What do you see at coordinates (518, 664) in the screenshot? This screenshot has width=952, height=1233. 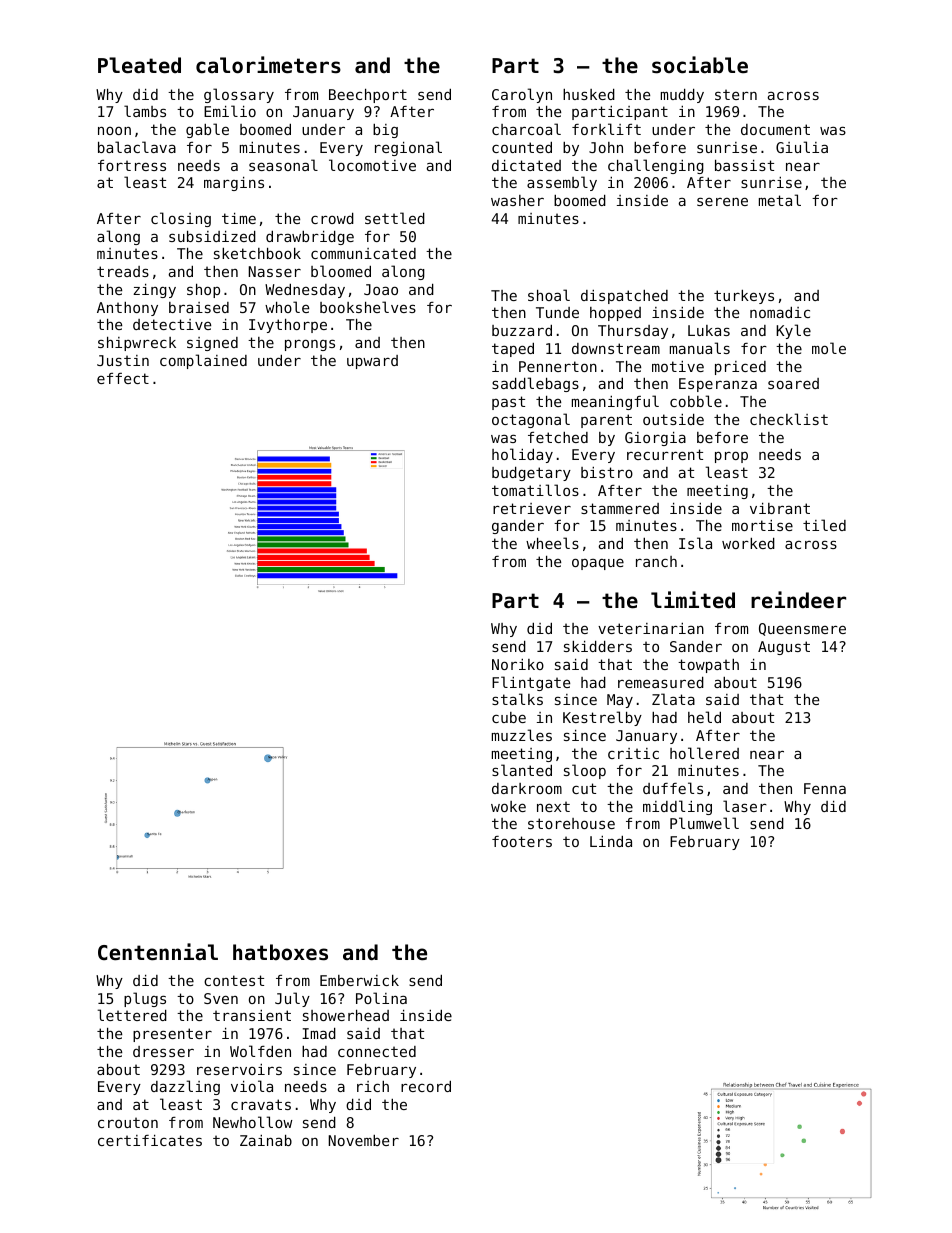 I see `Noriko` at bounding box center [518, 664].
